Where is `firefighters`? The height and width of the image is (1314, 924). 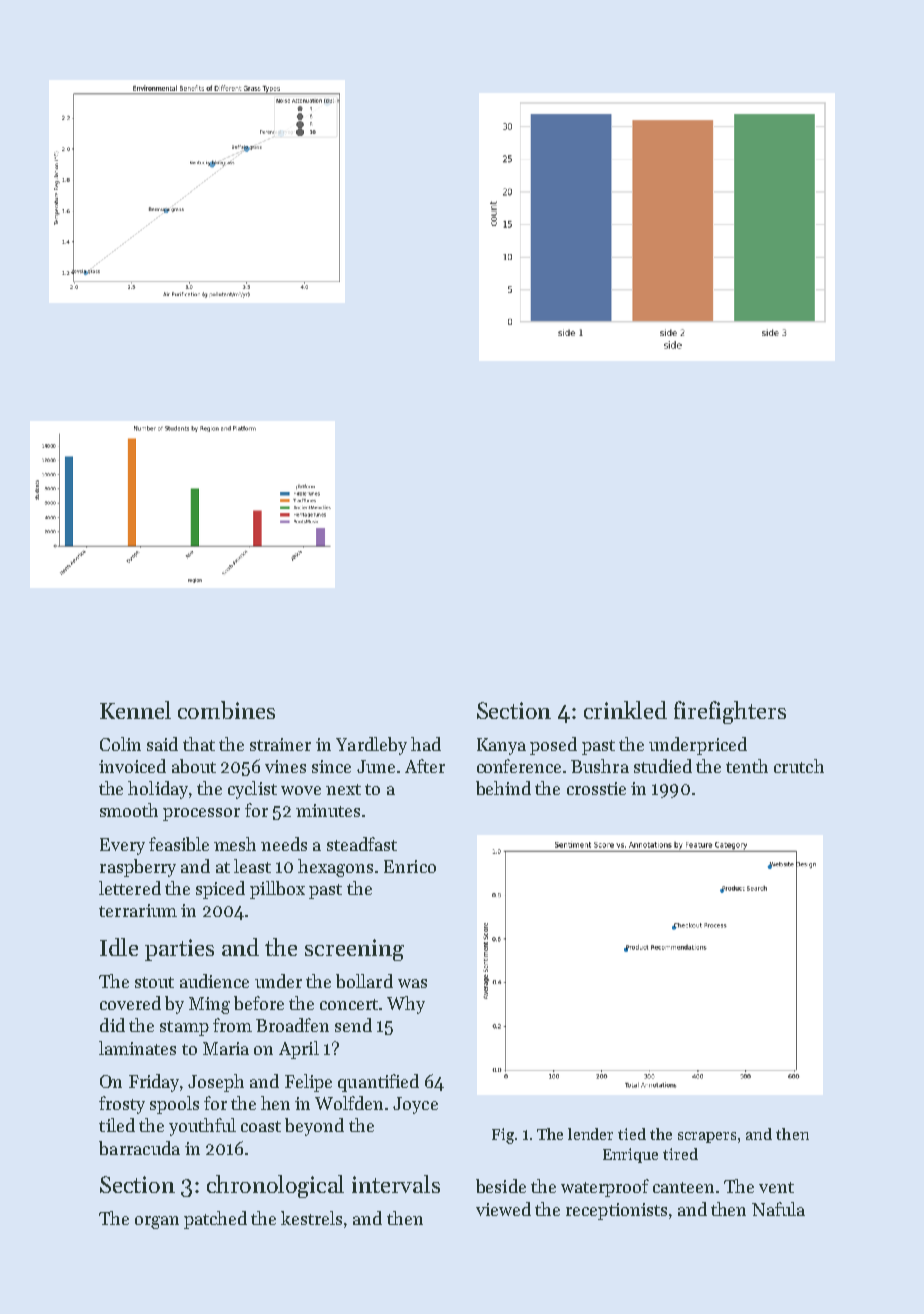
firefighters is located at coordinates (730, 712).
